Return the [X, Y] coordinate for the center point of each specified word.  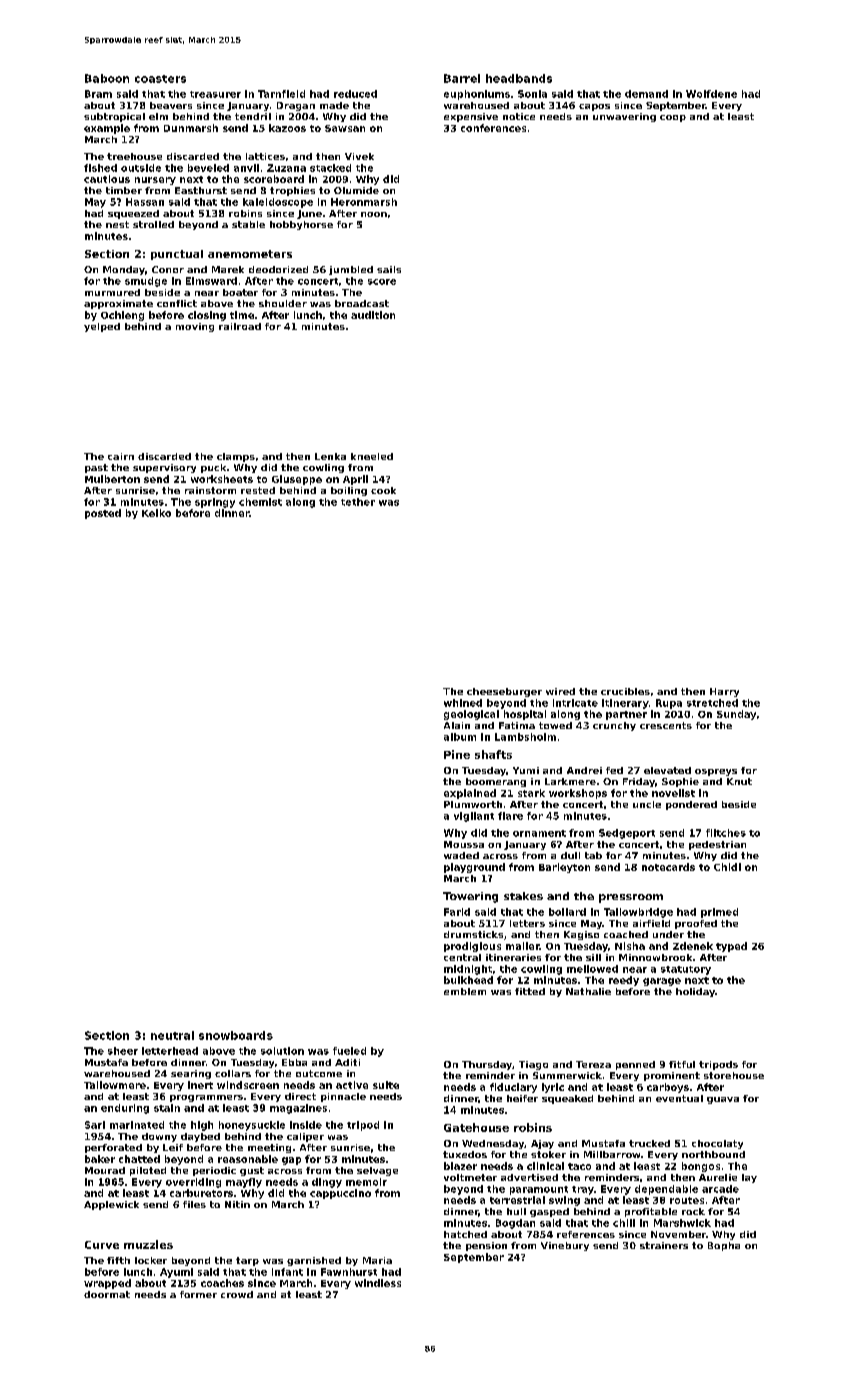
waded [461, 855]
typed [731, 947]
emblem [465, 991]
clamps [236, 457]
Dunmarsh [191, 128]
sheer [123, 1051]
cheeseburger [504, 692]
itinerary [625, 704]
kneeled [372, 456]
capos [594, 107]
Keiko [156, 513]
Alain [457, 725]
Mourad [105, 1170]
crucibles [625, 691]
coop [673, 118]
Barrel [462, 78]
